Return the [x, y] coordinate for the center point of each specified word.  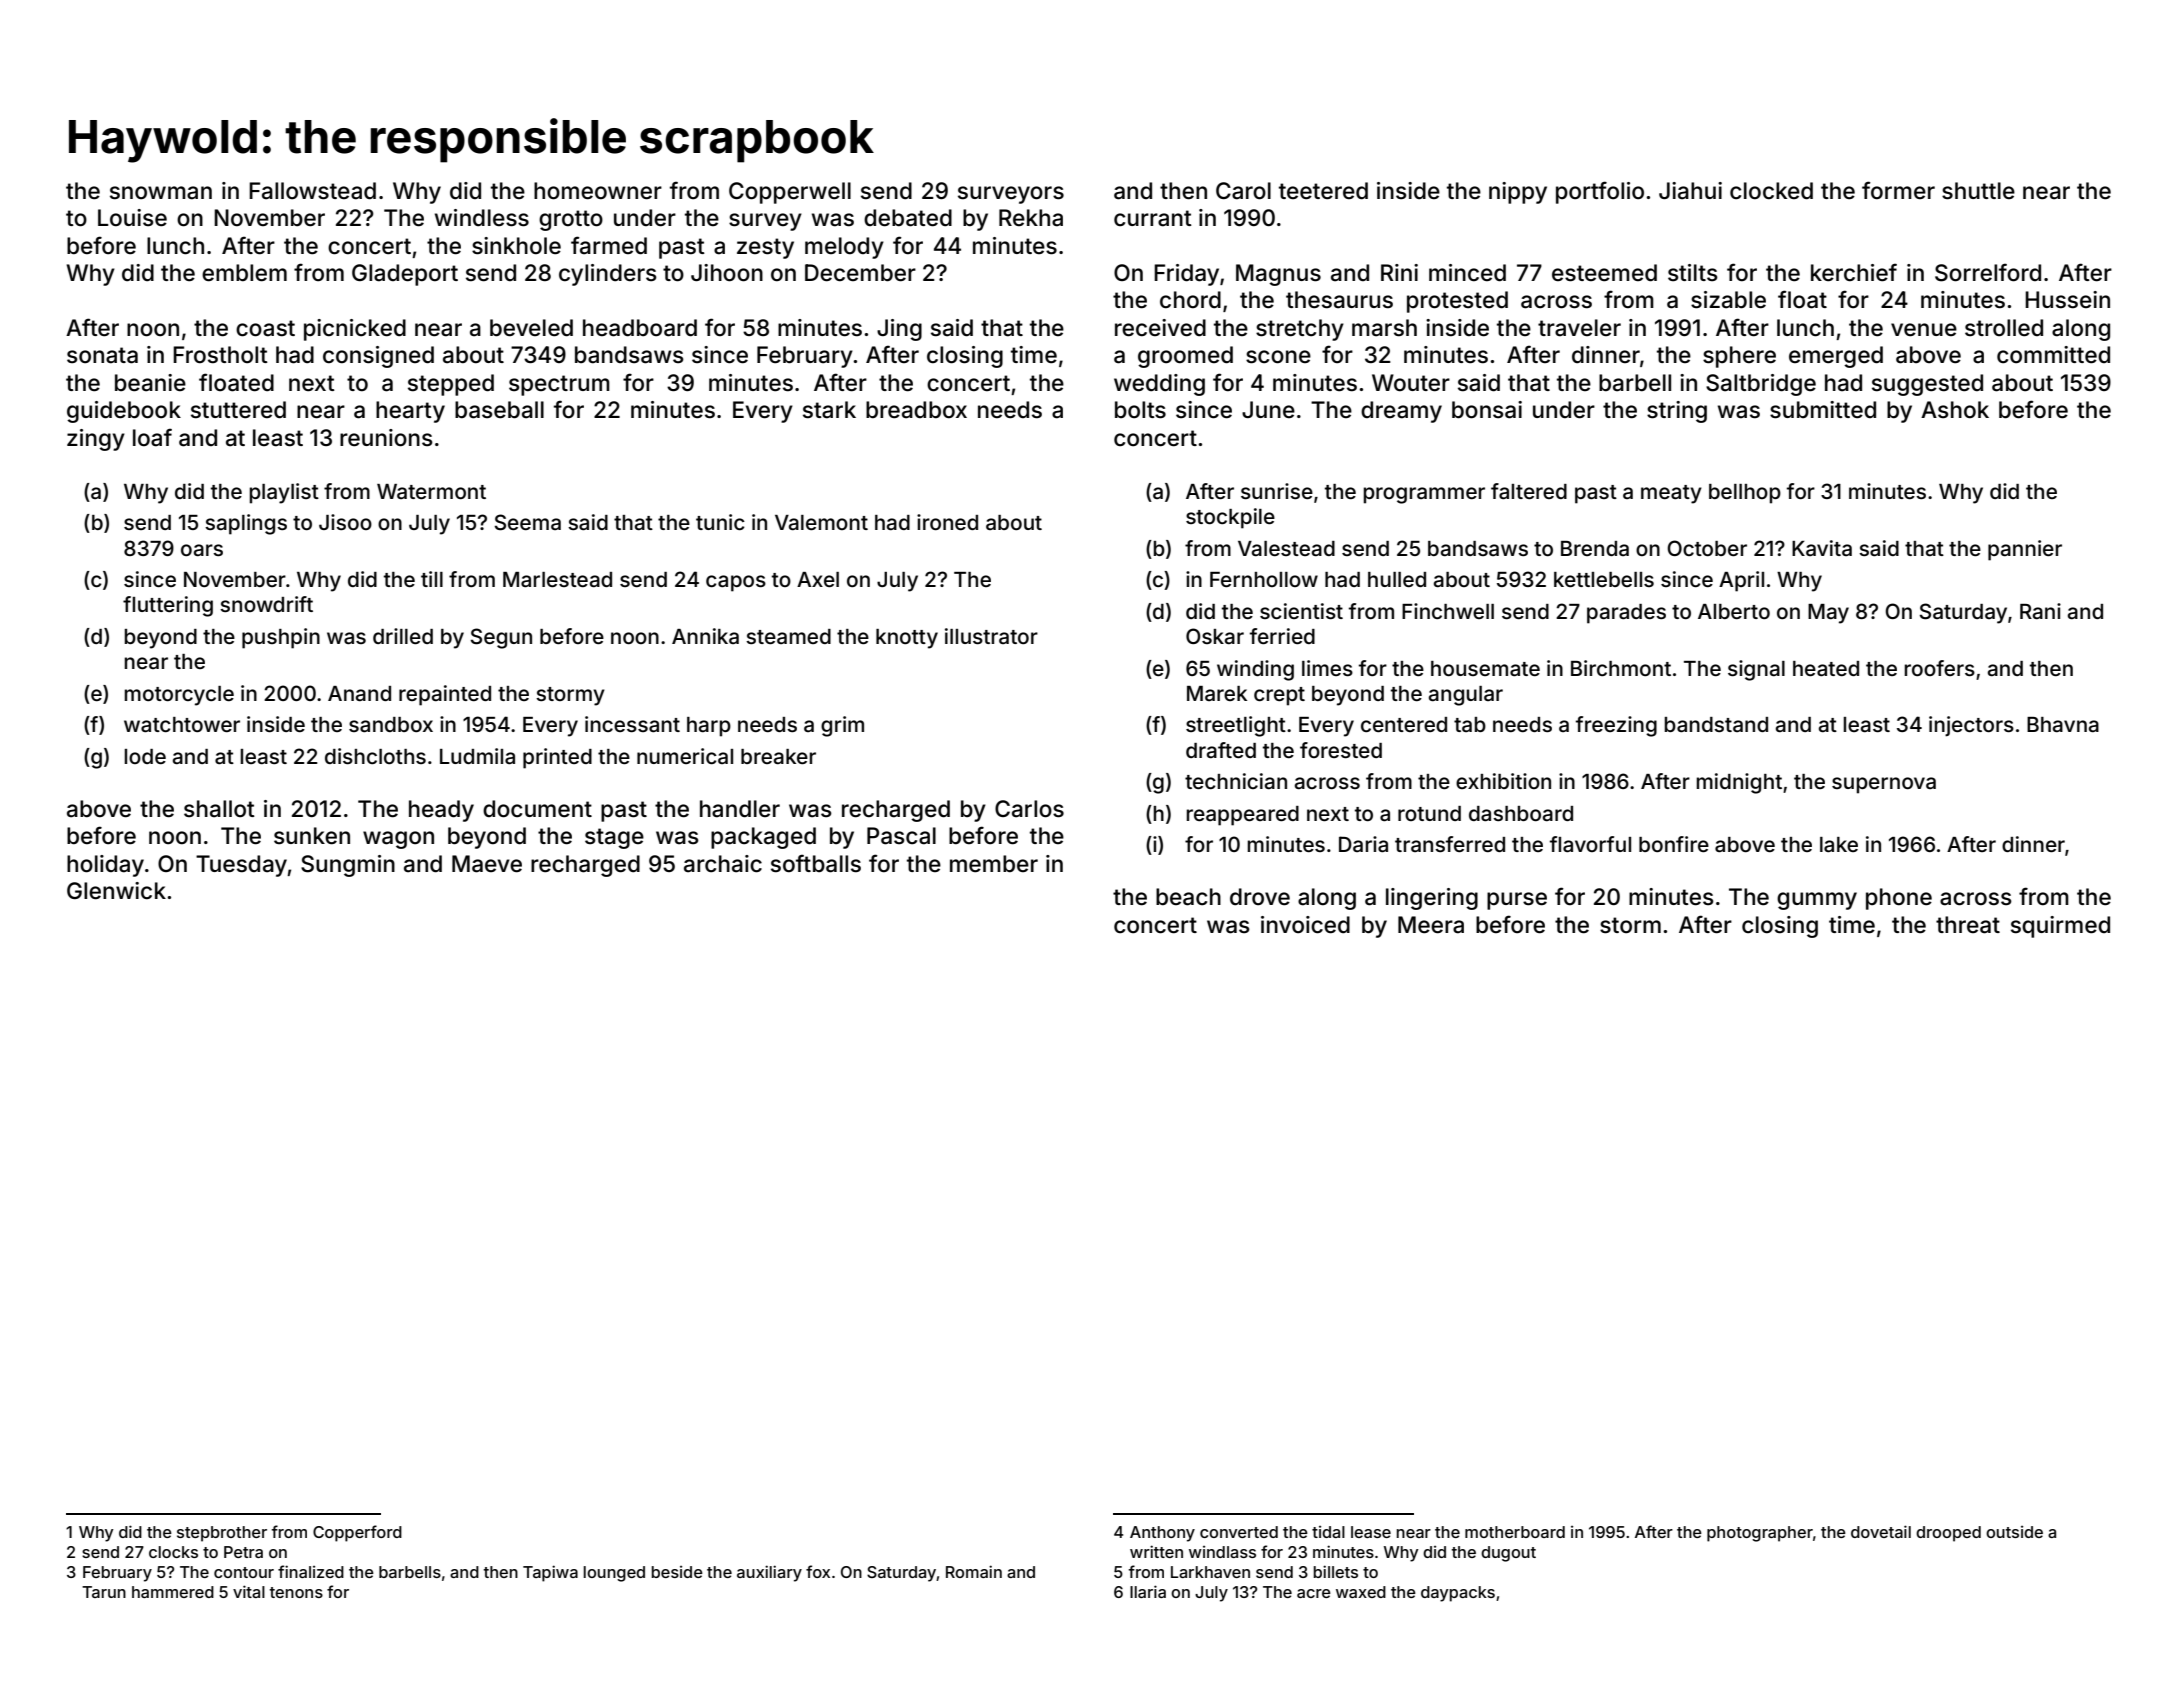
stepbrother [222, 1534]
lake [1839, 844]
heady [441, 811]
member [994, 864]
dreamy [1401, 412]
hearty [410, 412]
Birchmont [1621, 668]
